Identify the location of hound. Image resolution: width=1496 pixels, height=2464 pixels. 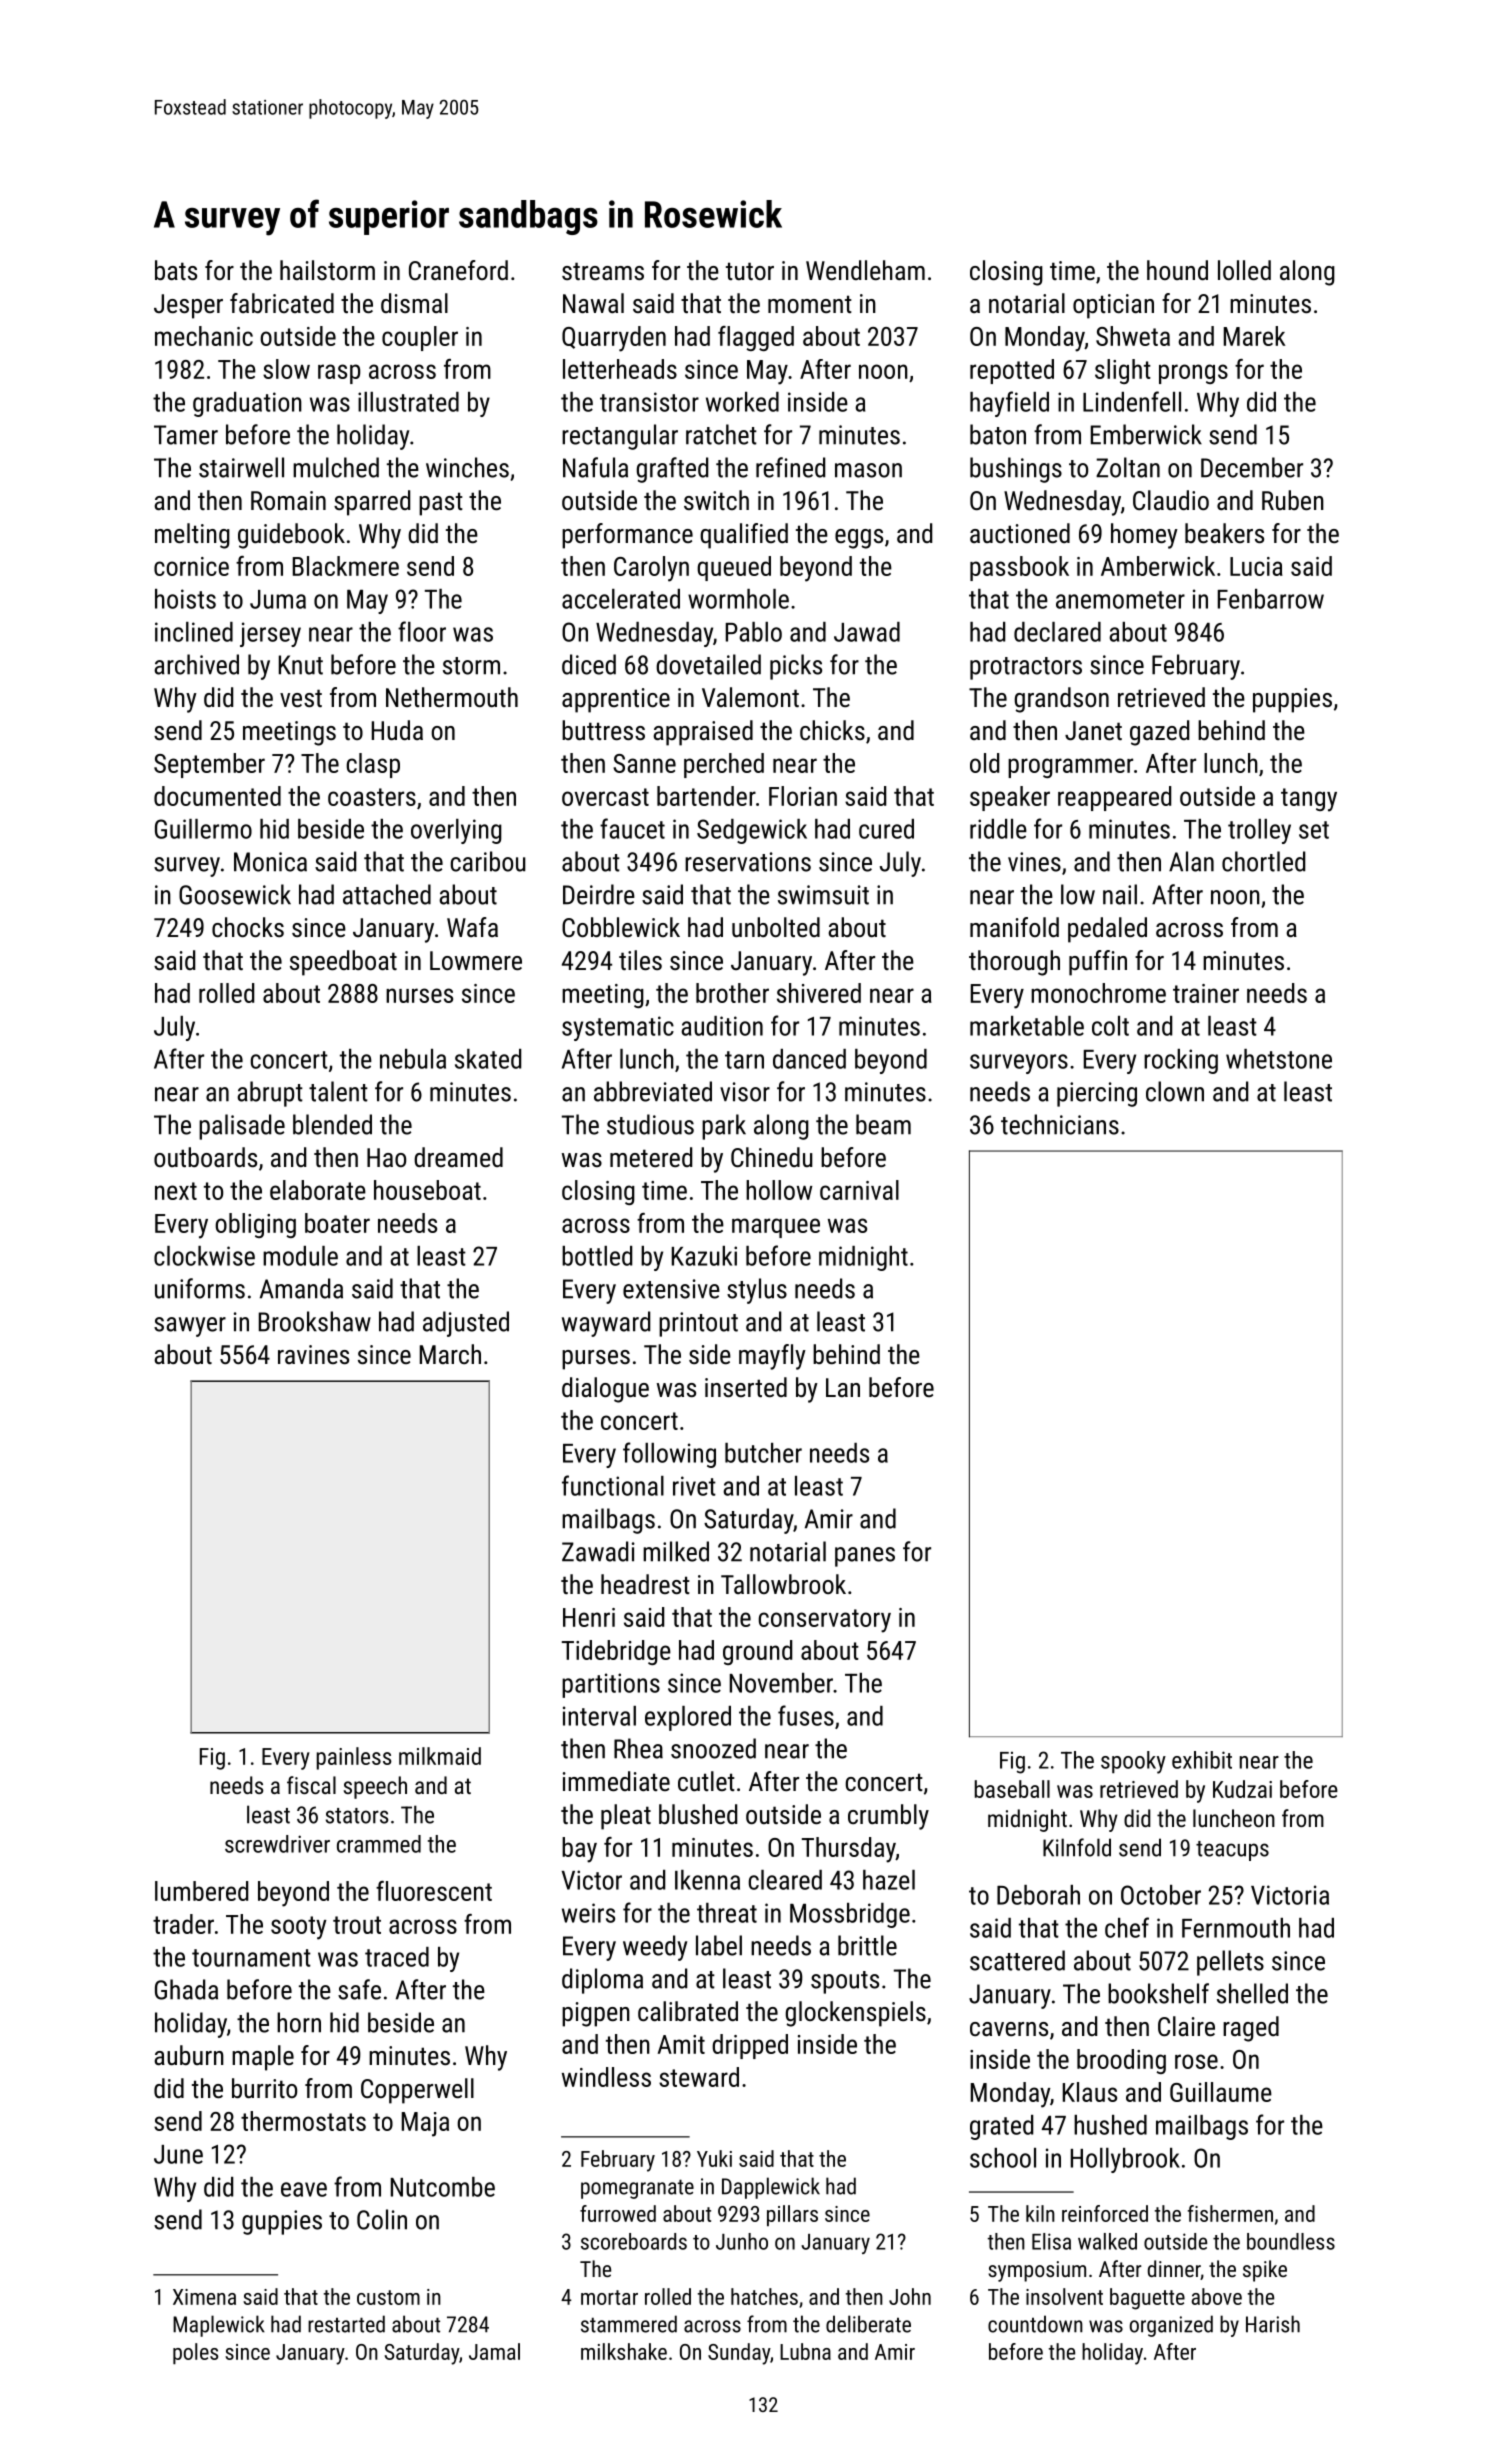
(1177, 270).
